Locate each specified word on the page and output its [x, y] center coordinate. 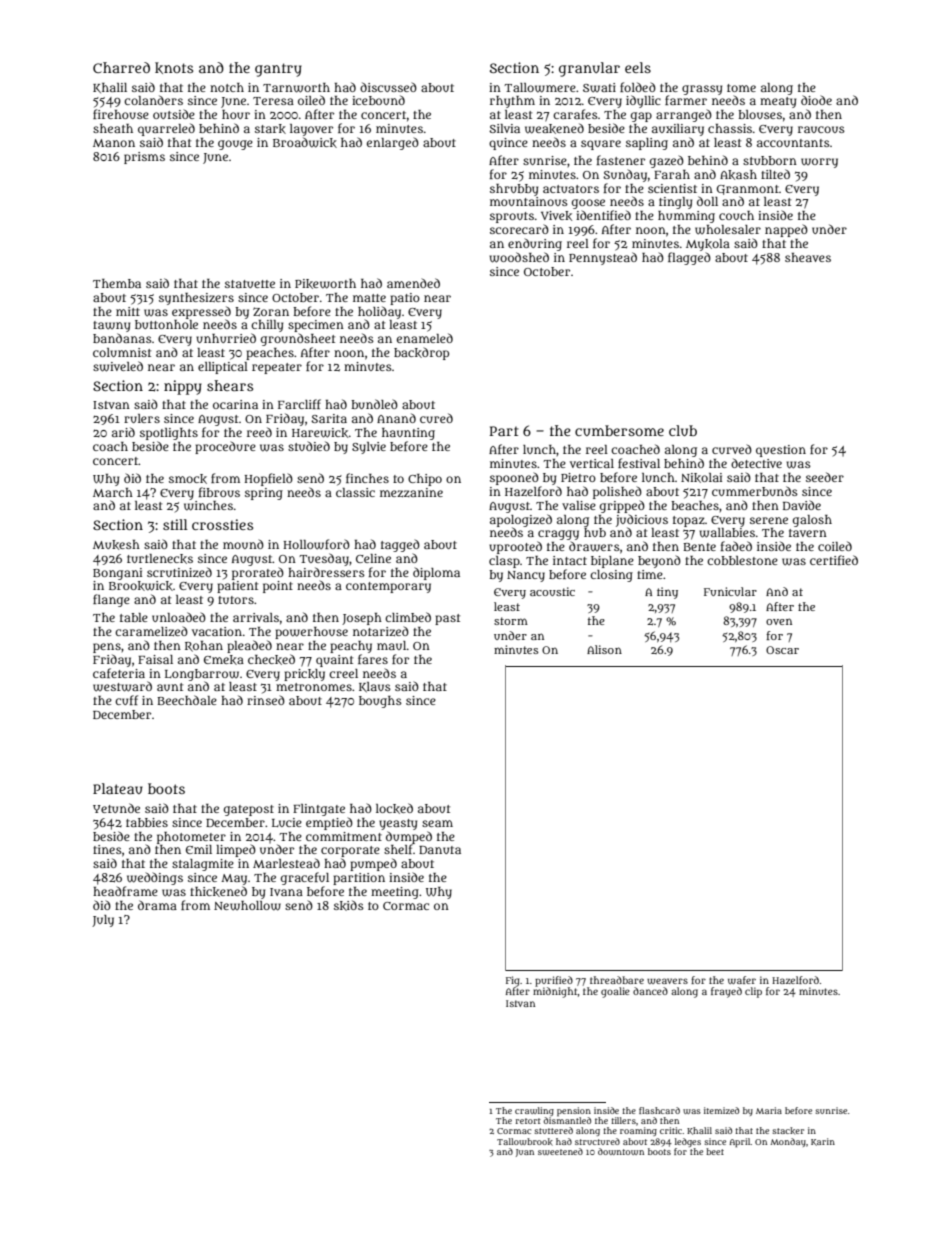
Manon [114, 143]
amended [413, 283]
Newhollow [247, 906]
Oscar [782, 650]
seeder [825, 477]
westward [122, 686]
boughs [380, 702]
